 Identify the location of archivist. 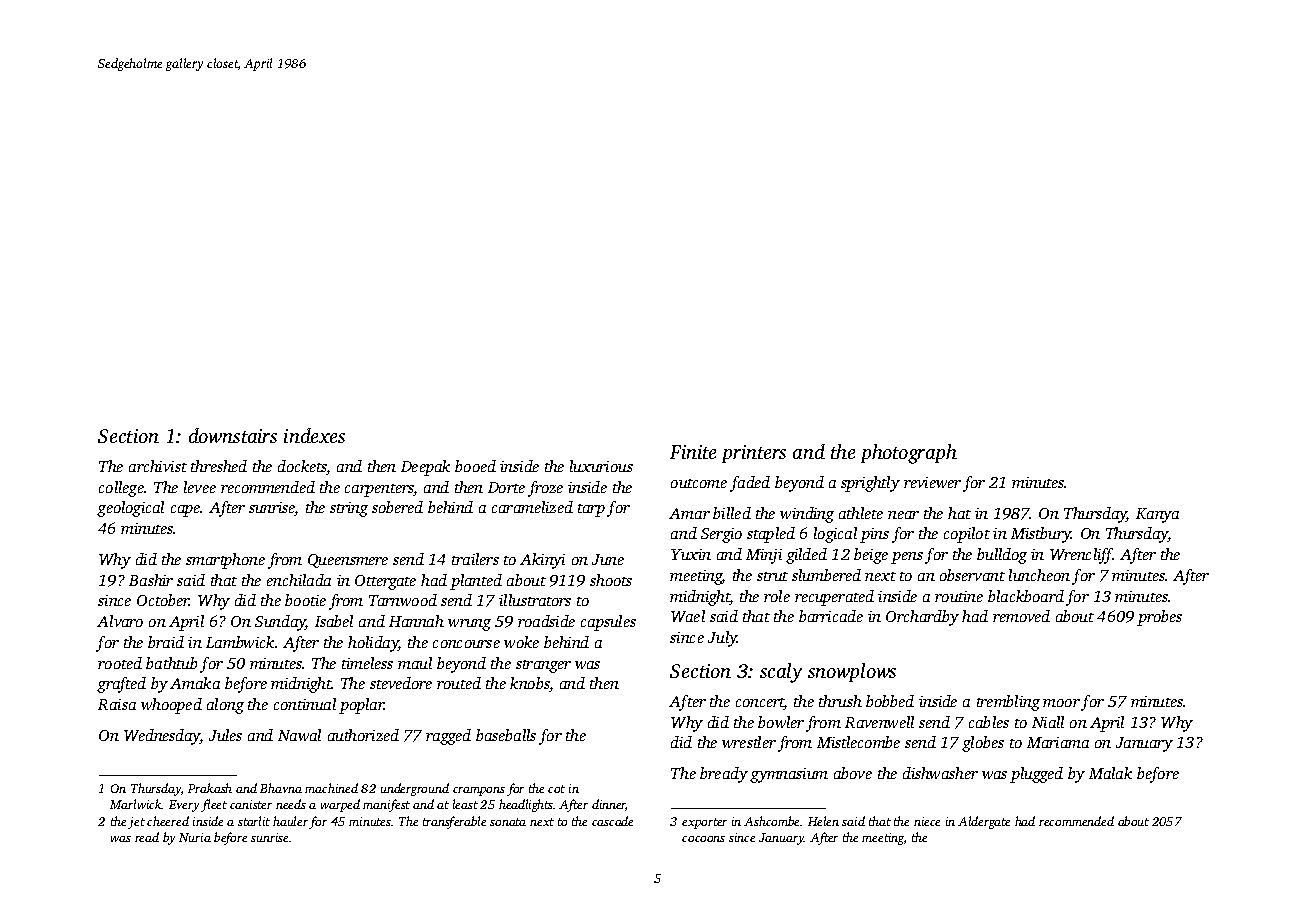
(158, 466).
